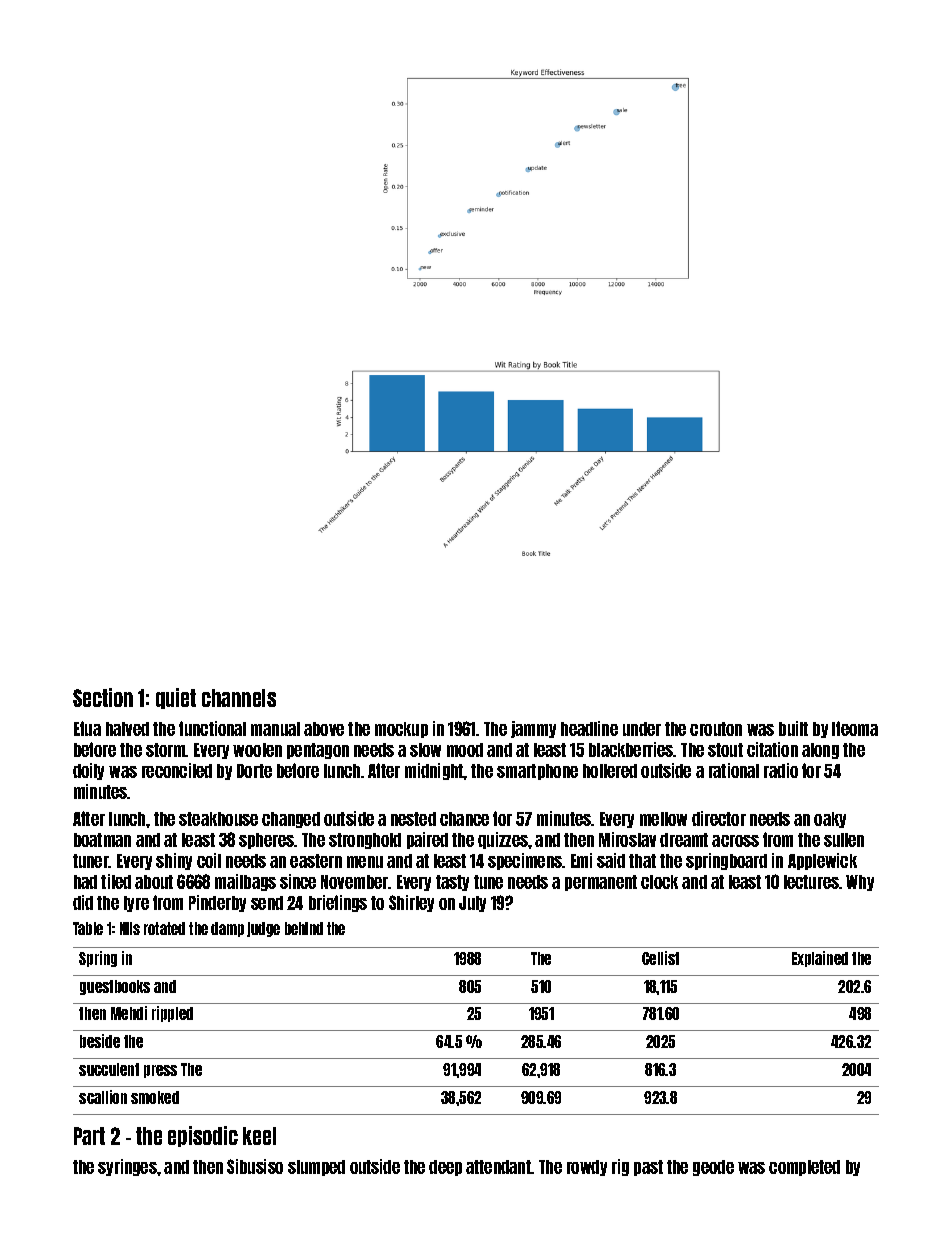 Image resolution: width=952 pixels, height=1233 pixels. Describe the element at coordinates (103, 697) in the document. I see `Section` at that location.
